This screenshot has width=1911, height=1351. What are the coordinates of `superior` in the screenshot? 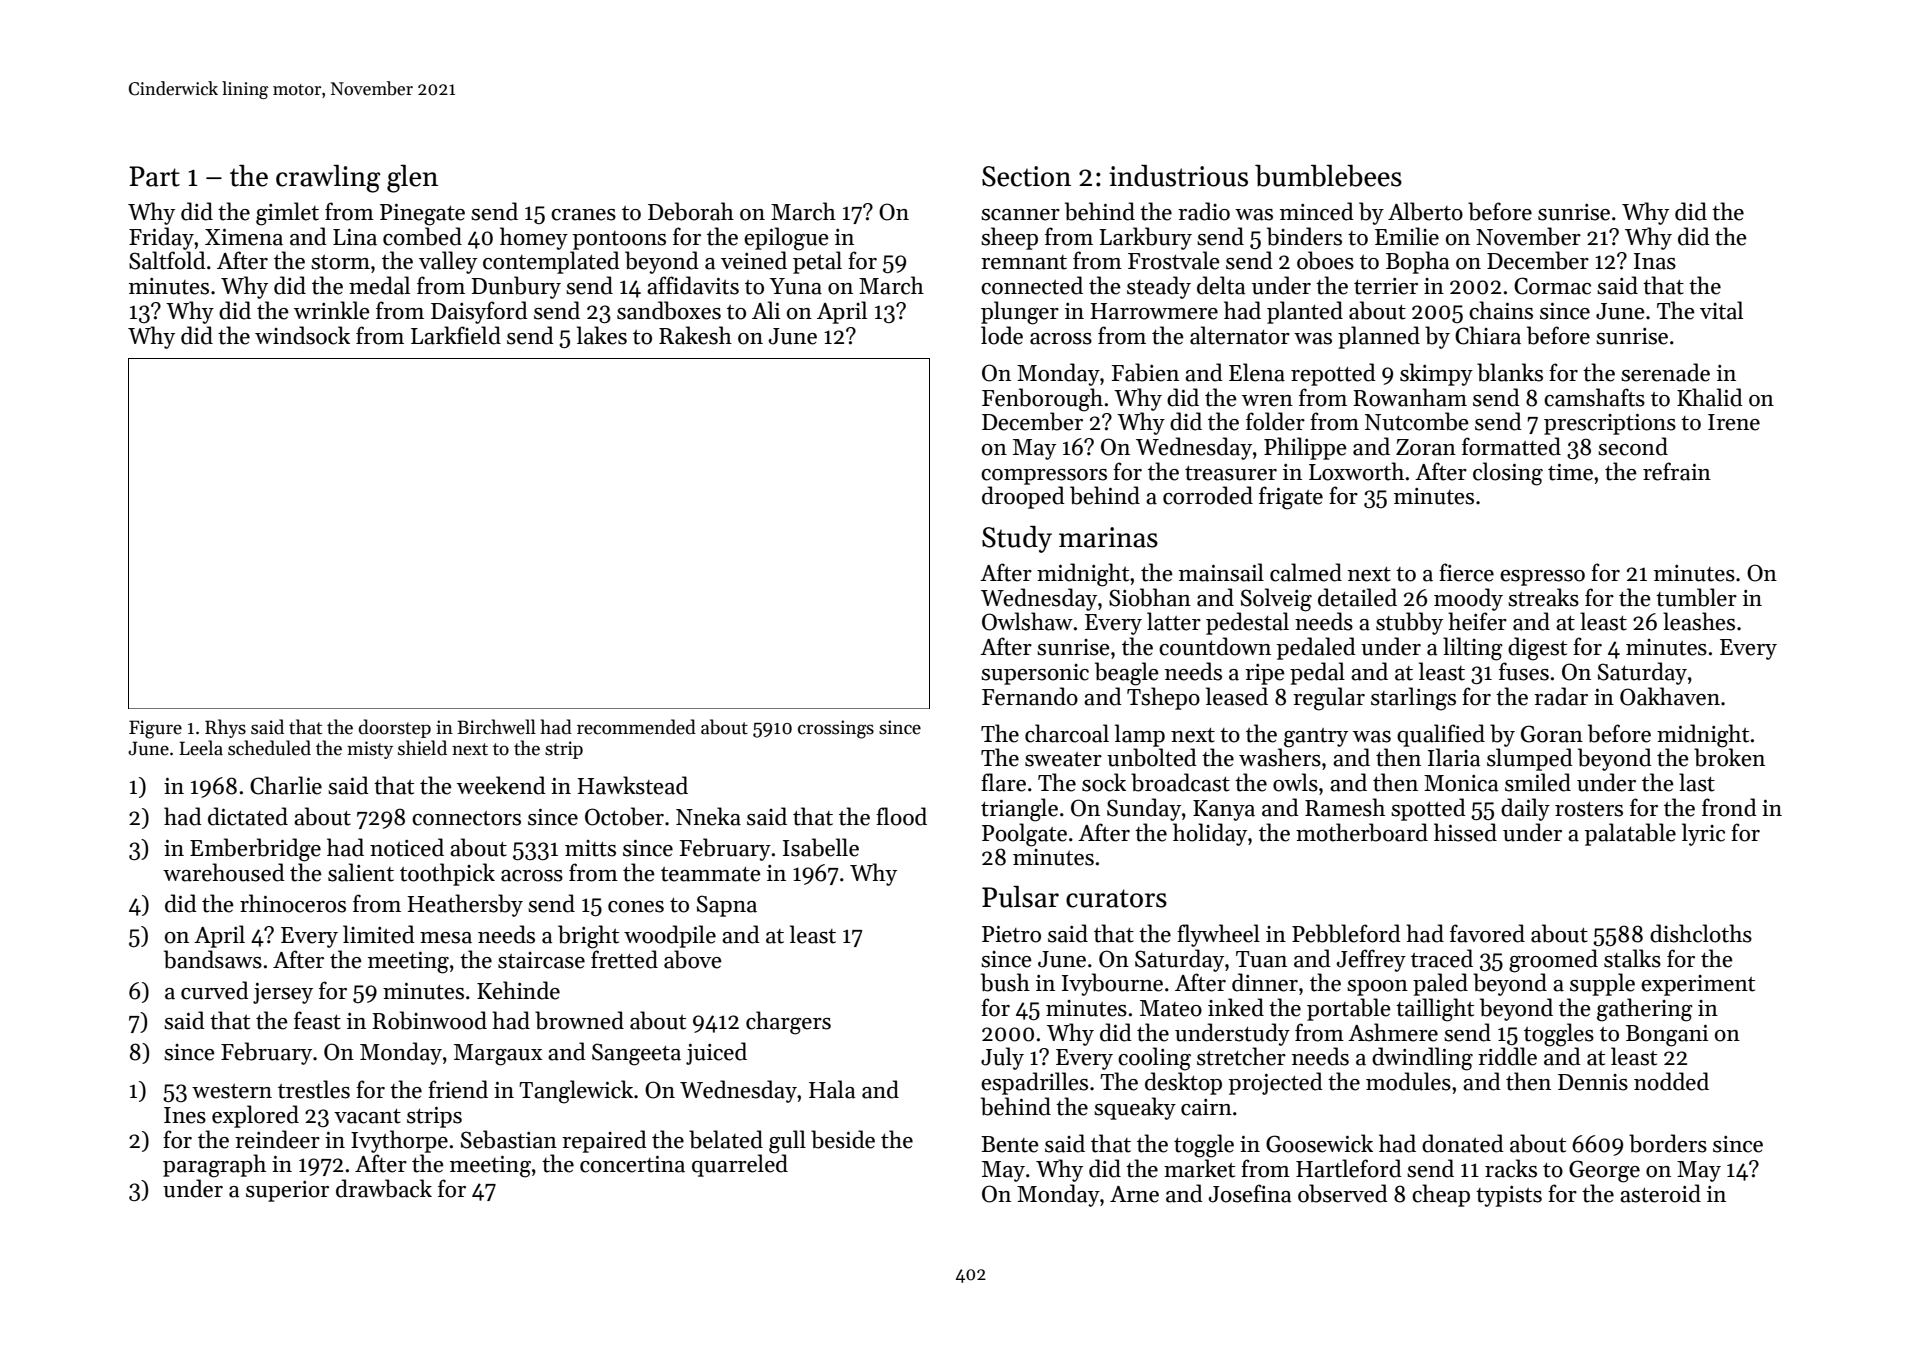 It's located at (287, 1191).
